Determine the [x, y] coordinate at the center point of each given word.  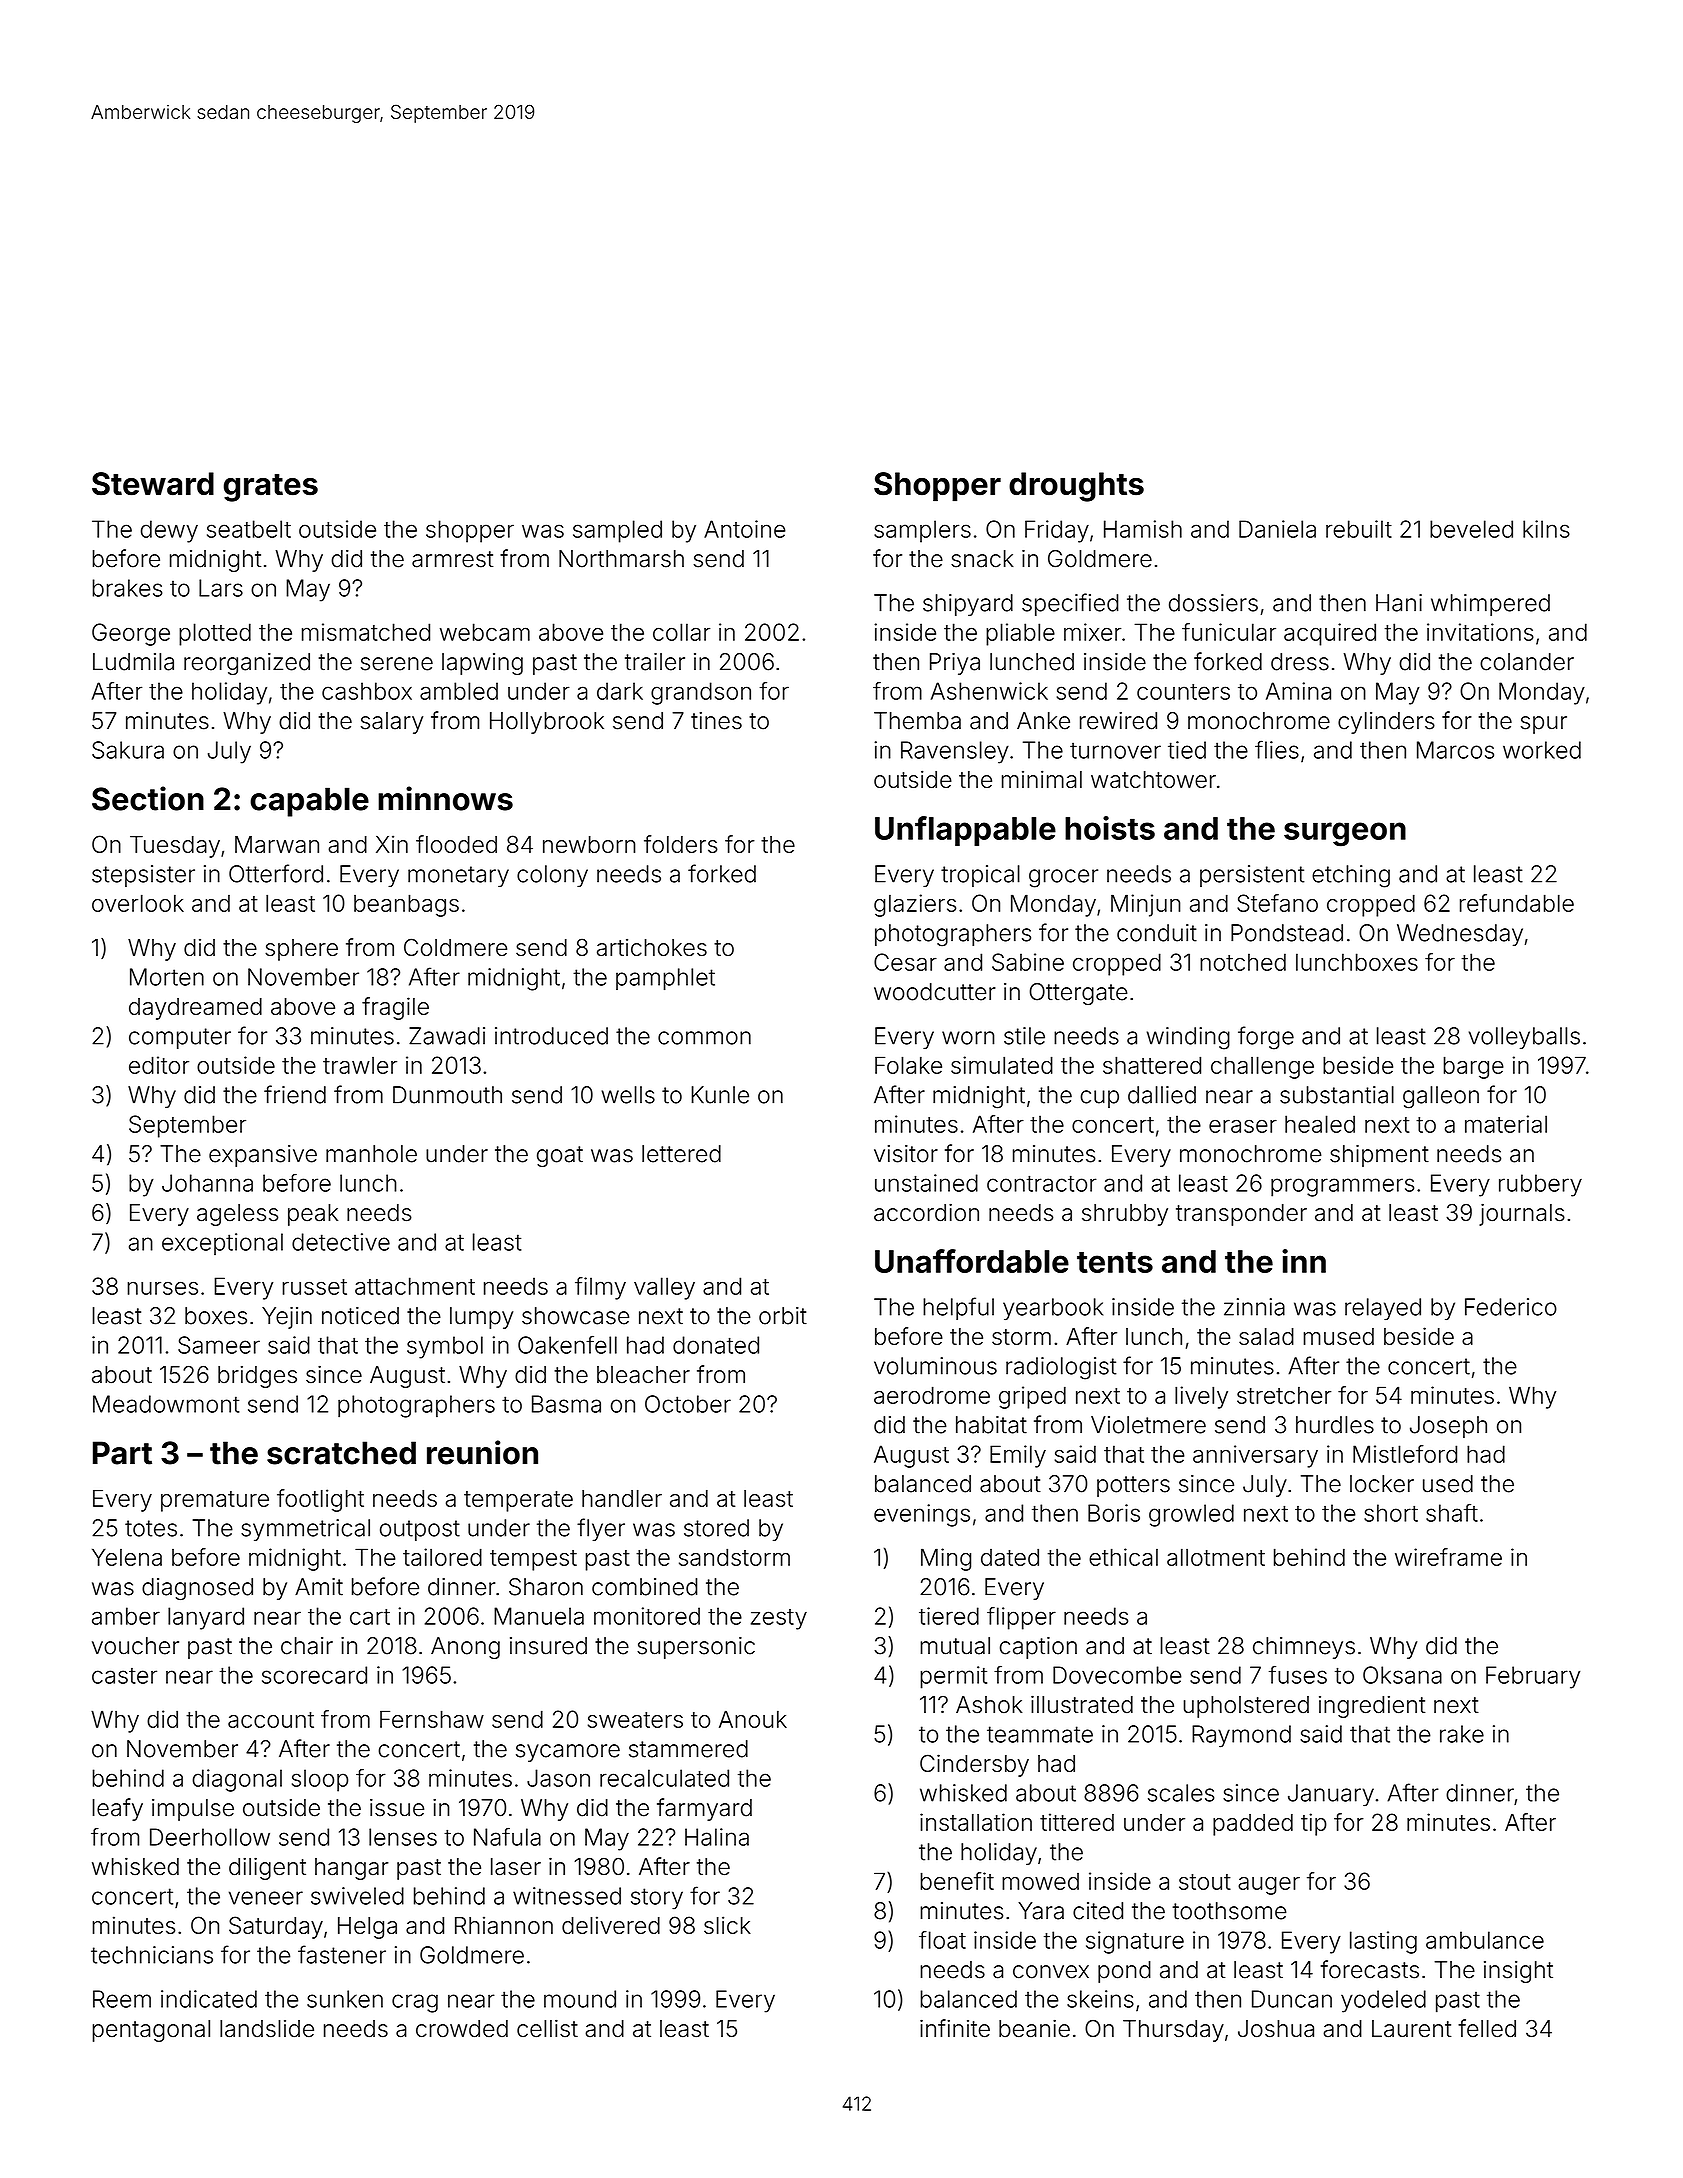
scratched [341, 1453]
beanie [1034, 2029]
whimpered [1490, 605]
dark [620, 691]
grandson [701, 693]
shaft [1452, 1513]
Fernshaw [432, 1719]
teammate [1040, 1734]
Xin [392, 844]
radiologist [1061, 1368]
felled [1487, 2028]
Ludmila [133, 662]
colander [1527, 662]
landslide [267, 2029]
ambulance [1485, 1940]
